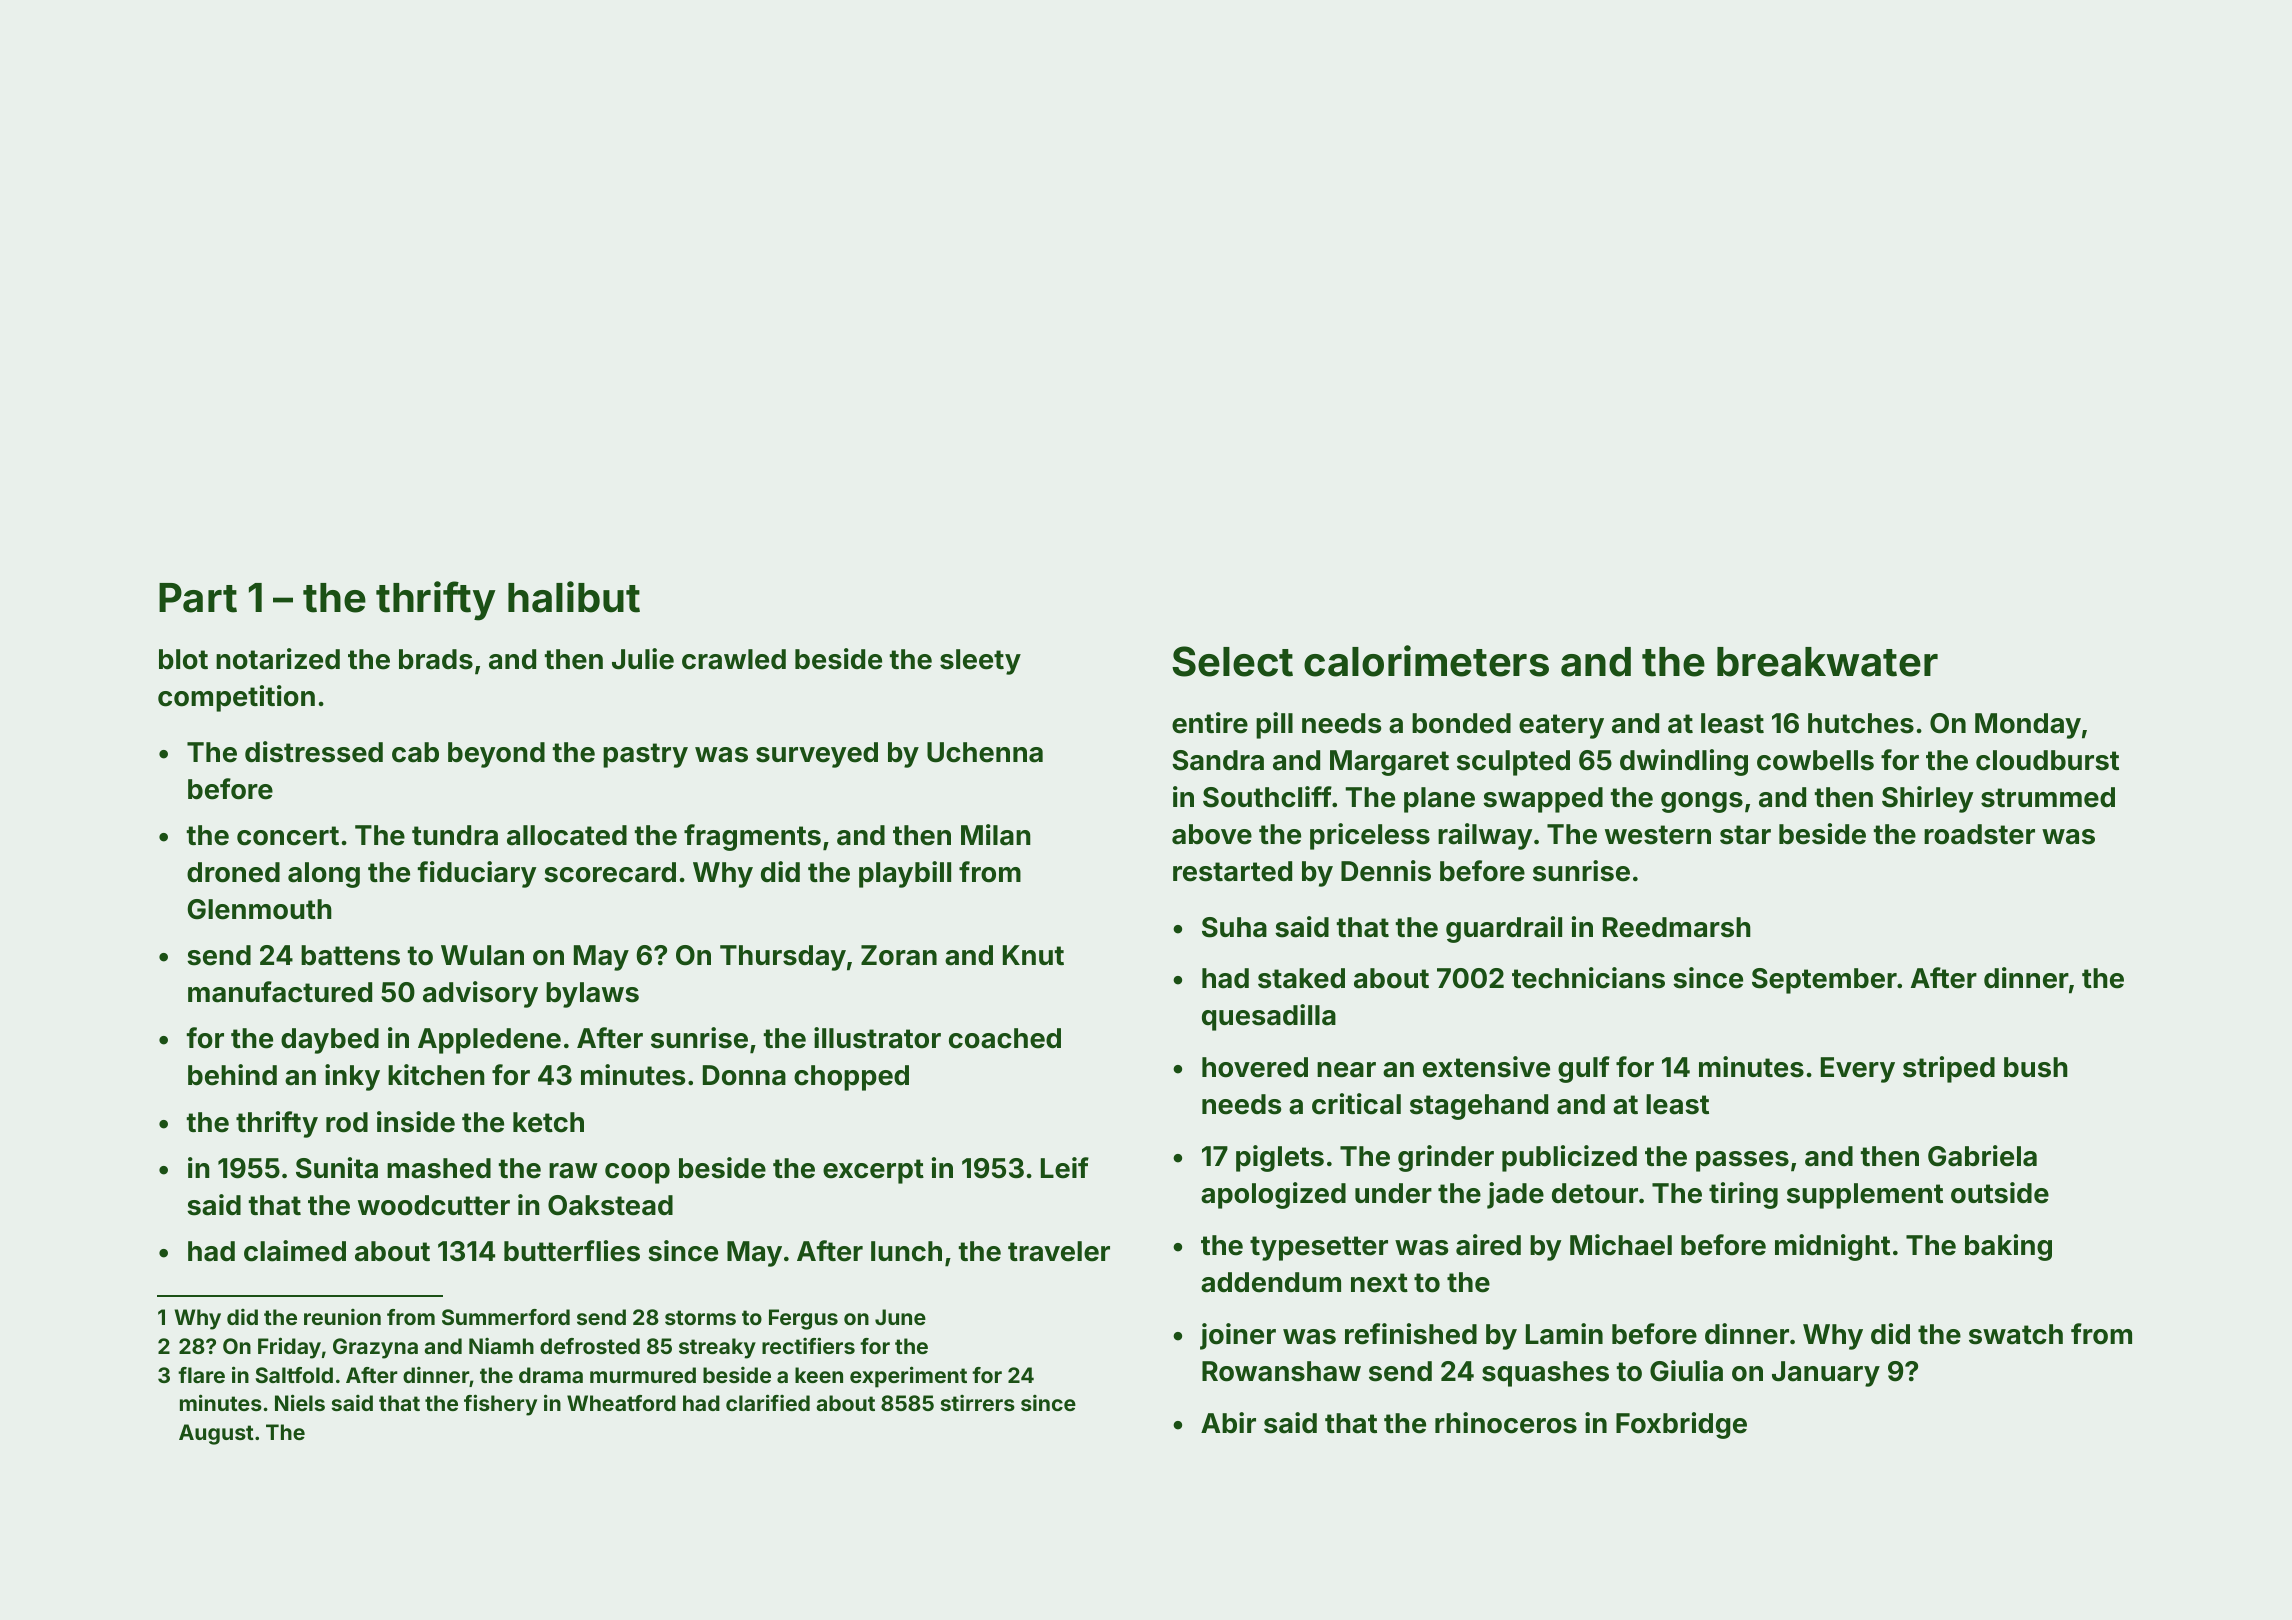  What do you see at coordinates (1681, 1425) in the image?
I see `Foxbridge` at bounding box center [1681, 1425].
